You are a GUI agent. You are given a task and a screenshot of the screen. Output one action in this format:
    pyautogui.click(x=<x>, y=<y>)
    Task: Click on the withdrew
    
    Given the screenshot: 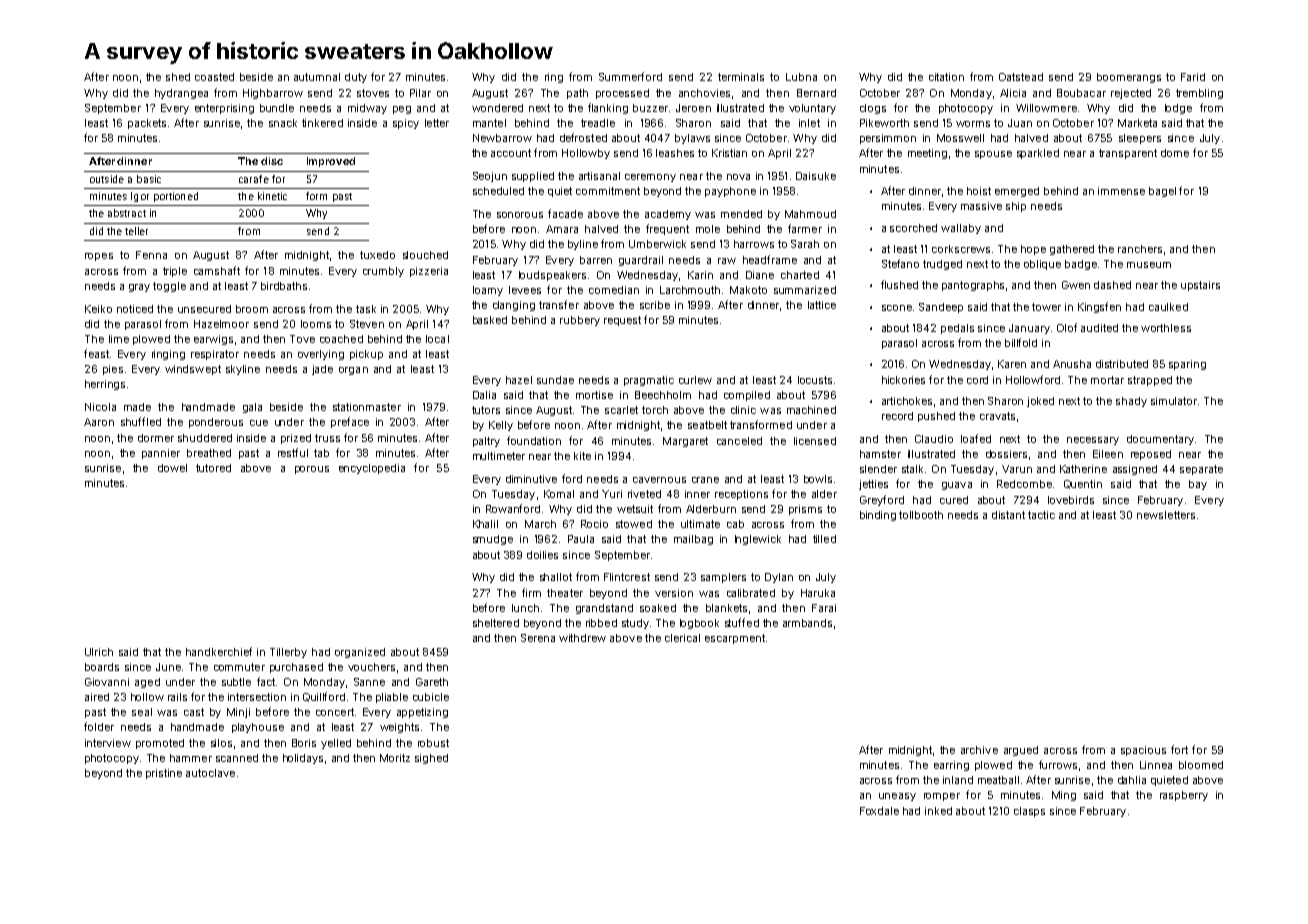 What is the action you would take?
    pyautogui.click(x=582, y=638)
